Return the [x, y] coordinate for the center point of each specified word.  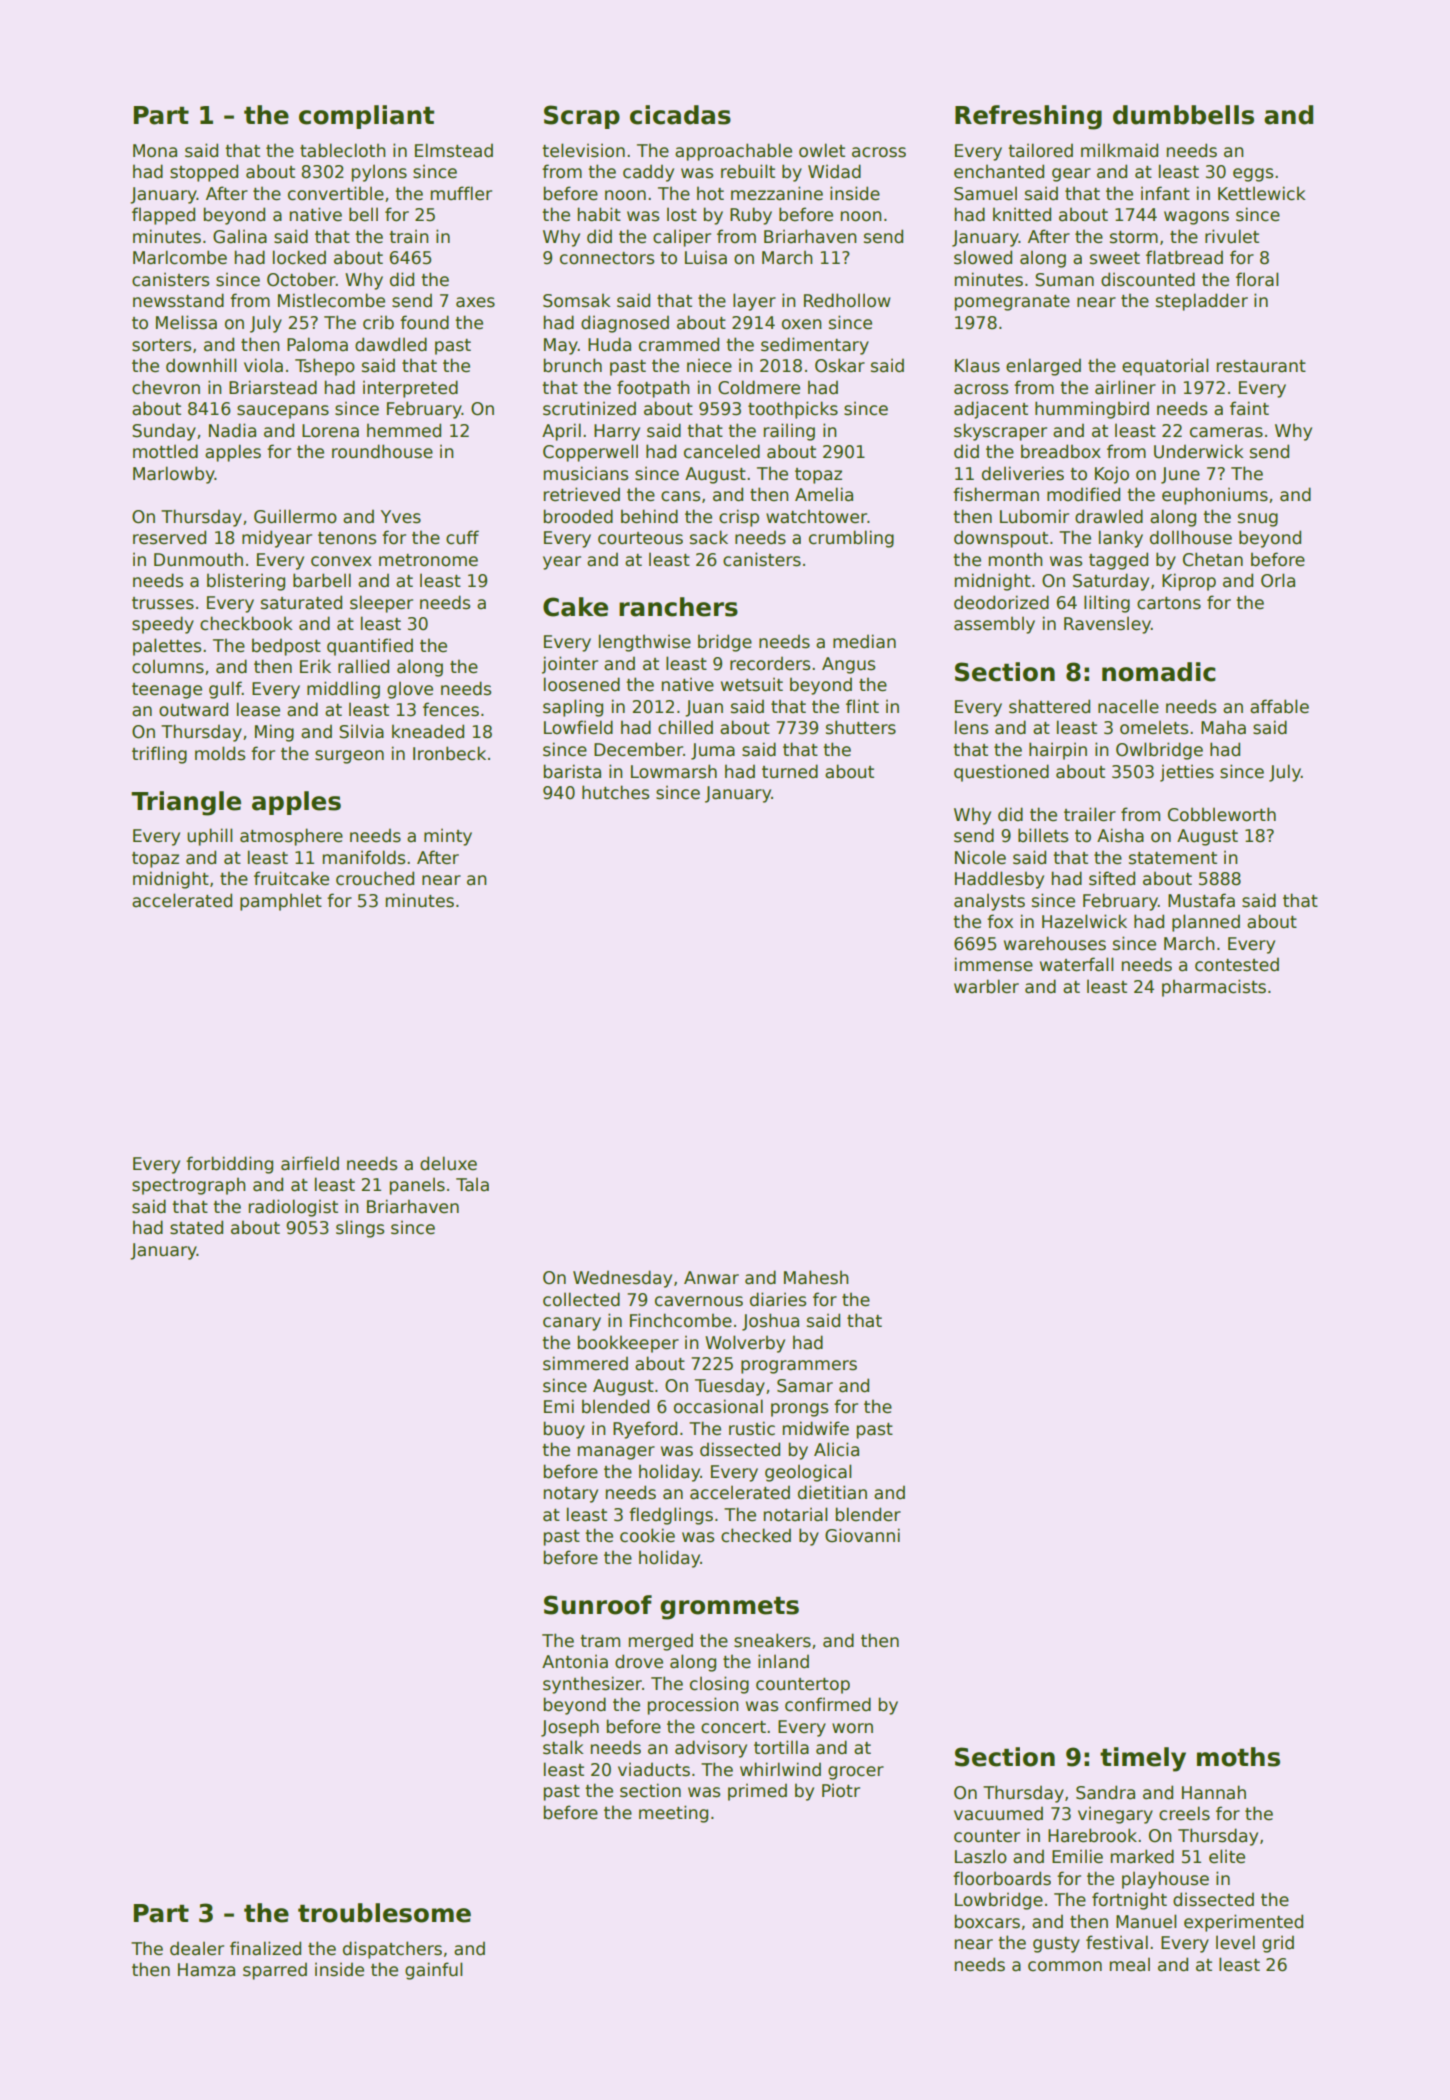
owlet [822, 150]
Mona [155, 151]
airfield [310, 1163]
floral [1257, 279]
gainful [433, 1971]
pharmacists [1214, 988]
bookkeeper [628, 1344]
